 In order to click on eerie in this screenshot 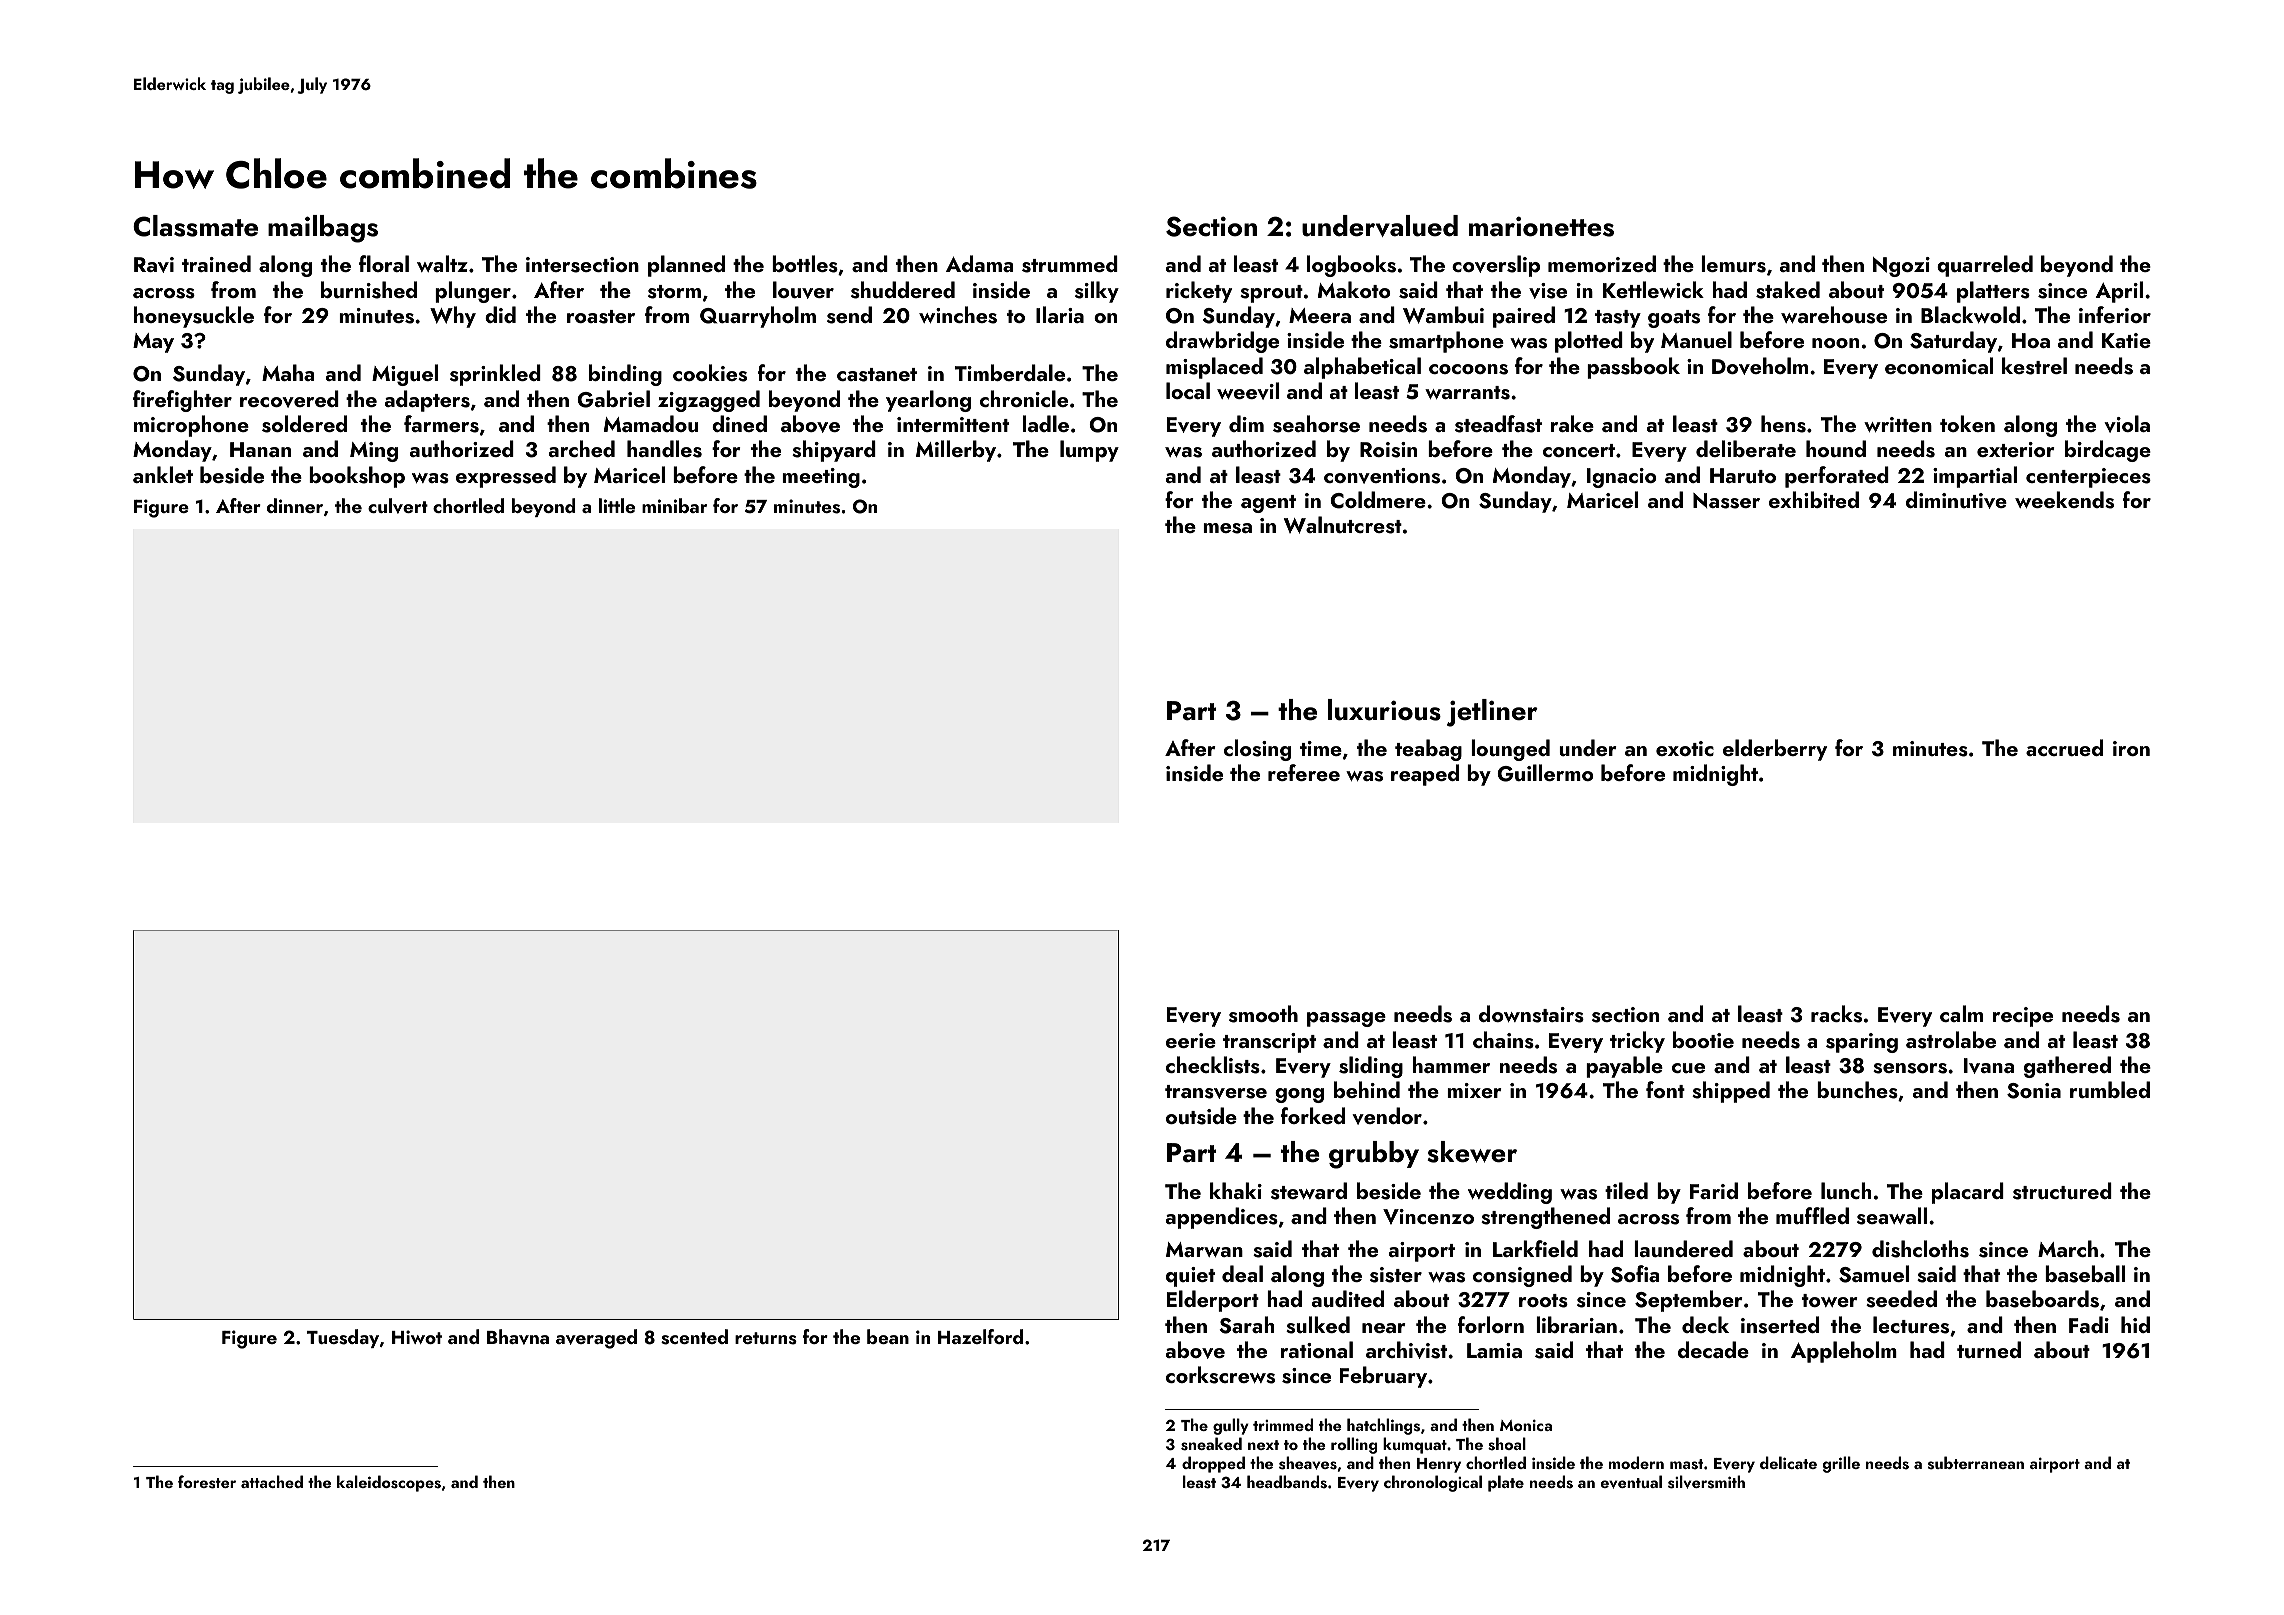, I will do `click(1191, 1040)`.
